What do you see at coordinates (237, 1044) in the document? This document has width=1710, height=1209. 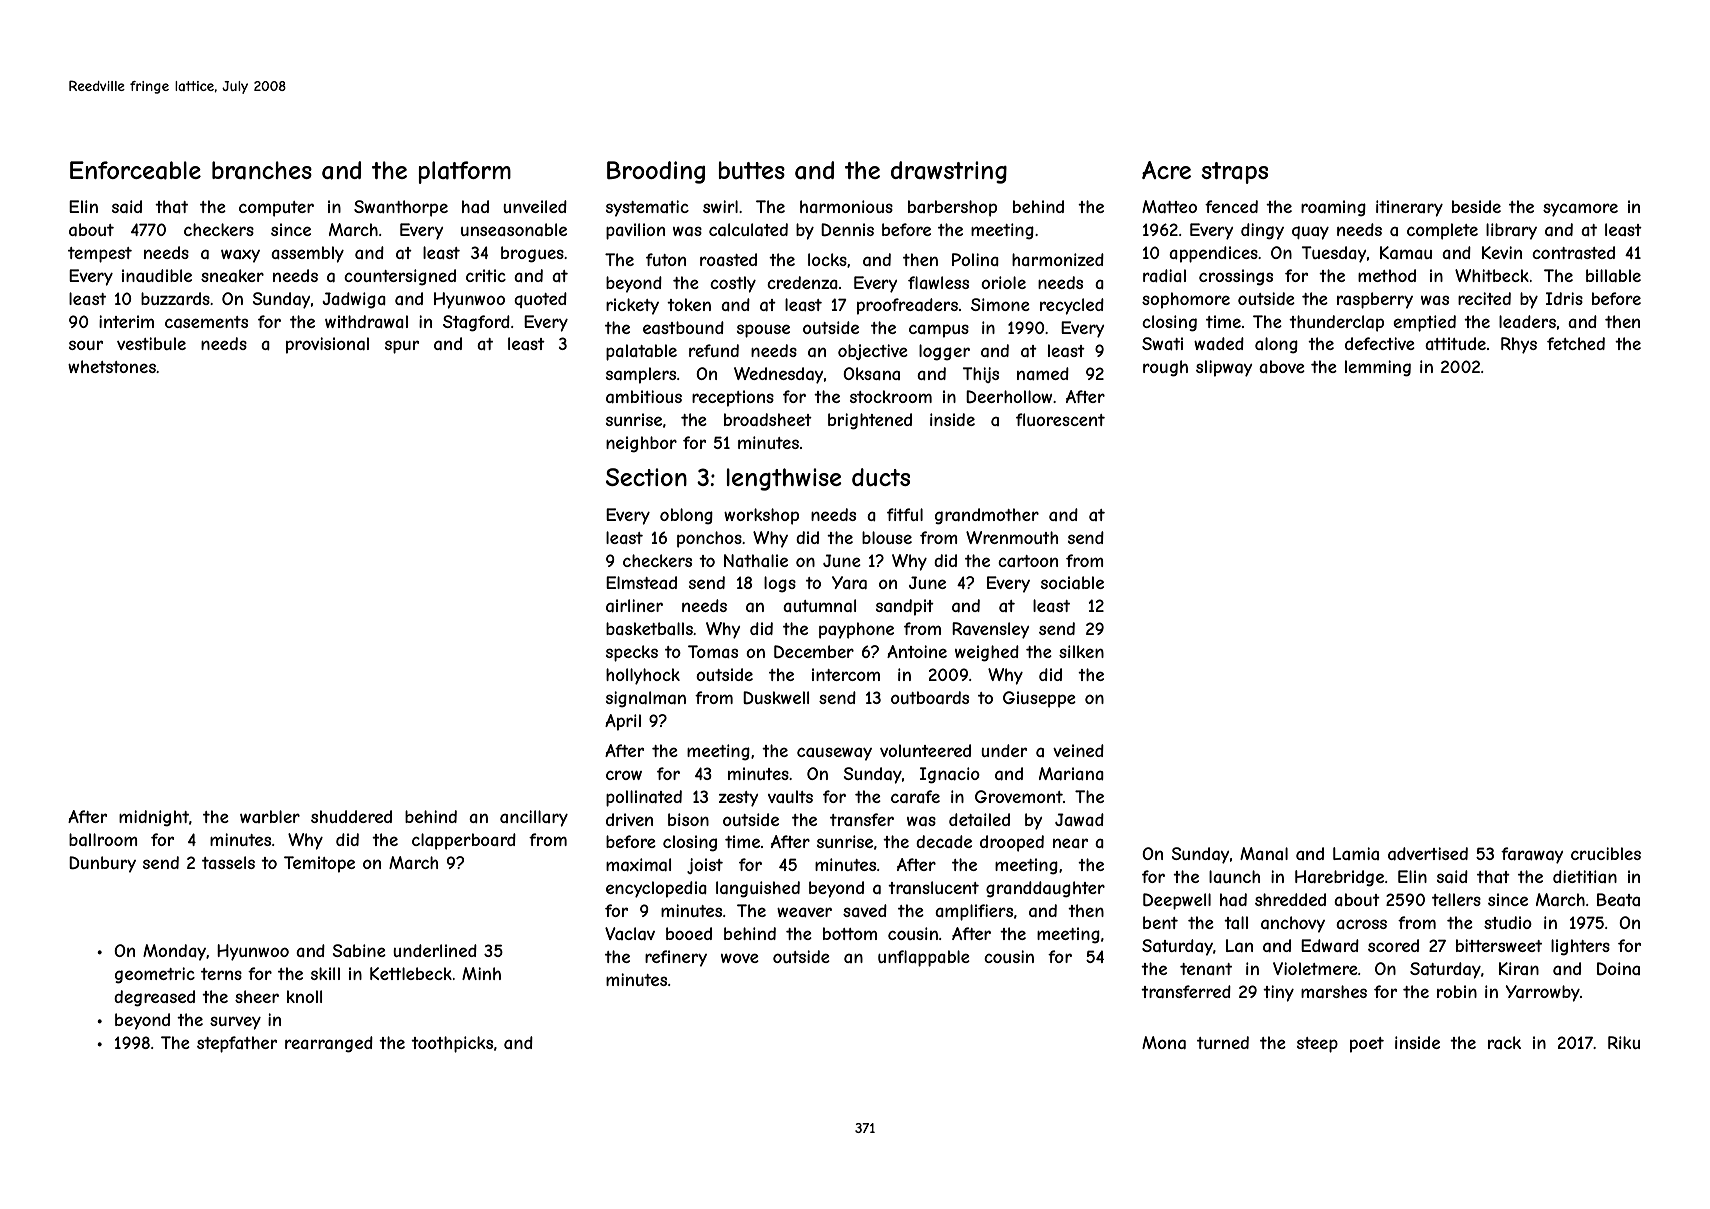 I see `stepfather` at bounding box center [237, 1044].
